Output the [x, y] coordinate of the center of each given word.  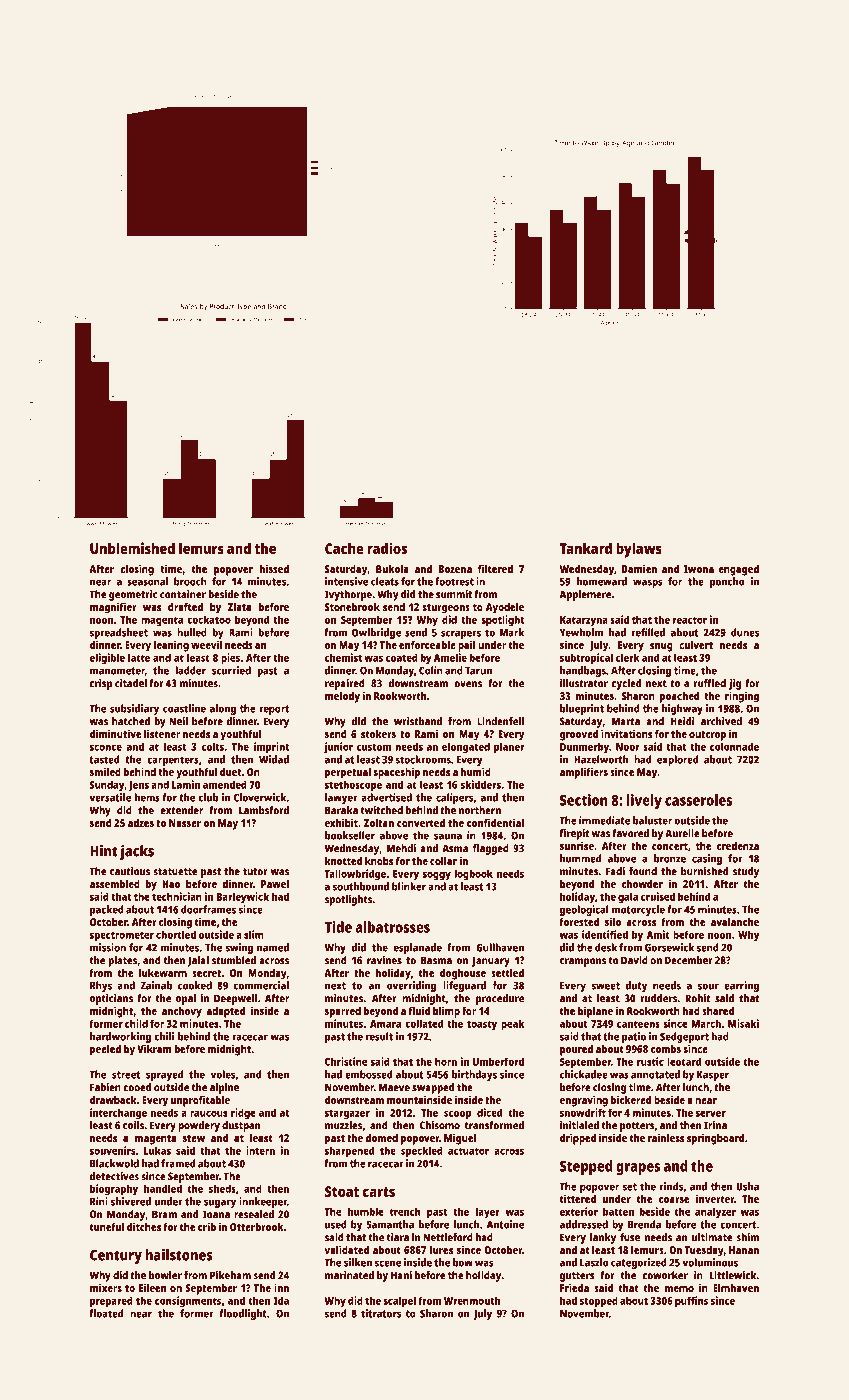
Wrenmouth [472, 1300]
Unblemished [132, 548]
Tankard [586, 548]
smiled [105, 771]
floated [106, 1313]
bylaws [639, 550]
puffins [691, 1302]
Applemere [585, 595]
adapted [225, 1012]
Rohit [698, 998]
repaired [345, 684]
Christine [346, 1061]
